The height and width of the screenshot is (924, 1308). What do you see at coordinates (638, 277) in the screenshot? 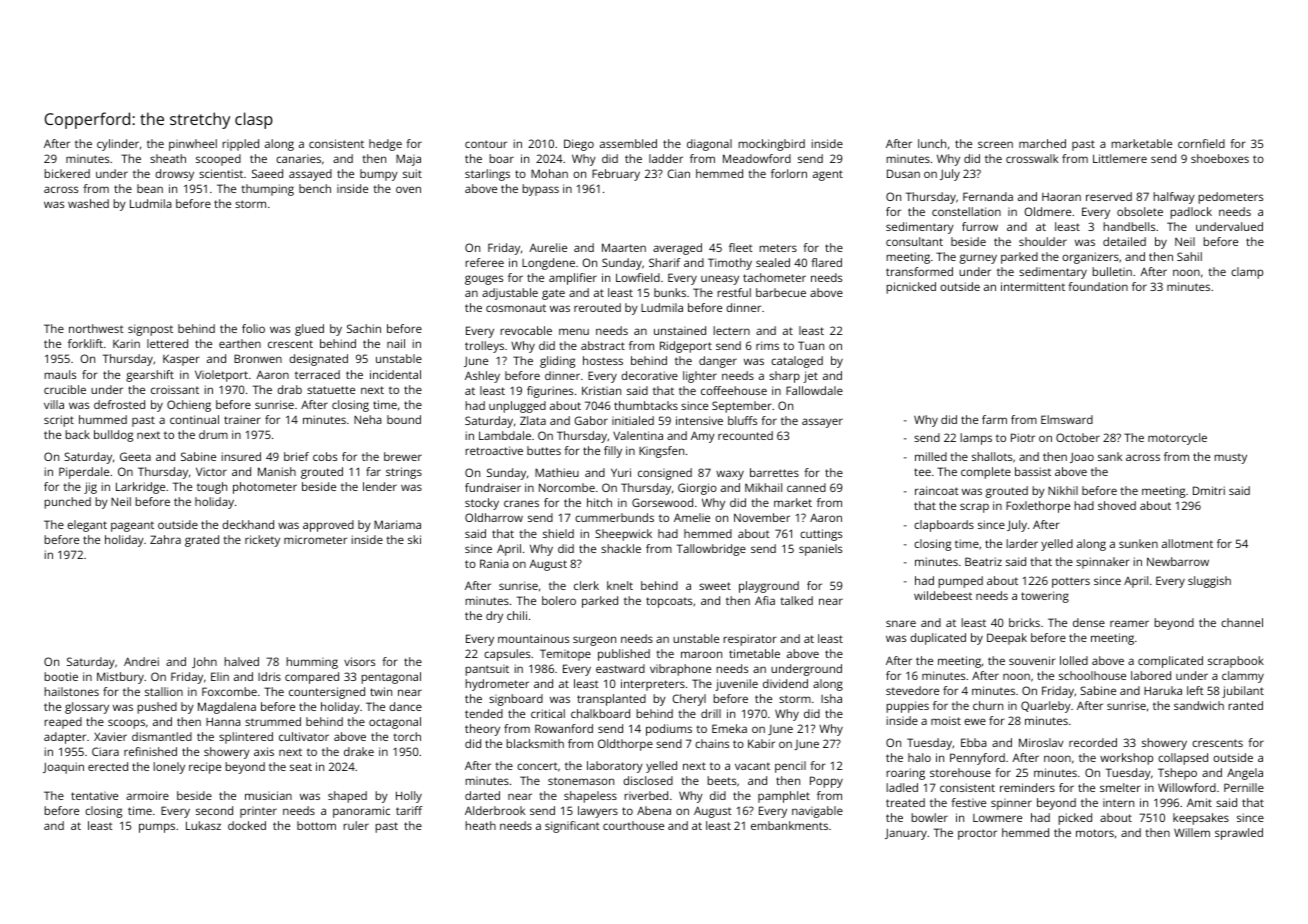
I see `Lowfield` at bounding box center [638, 277].
